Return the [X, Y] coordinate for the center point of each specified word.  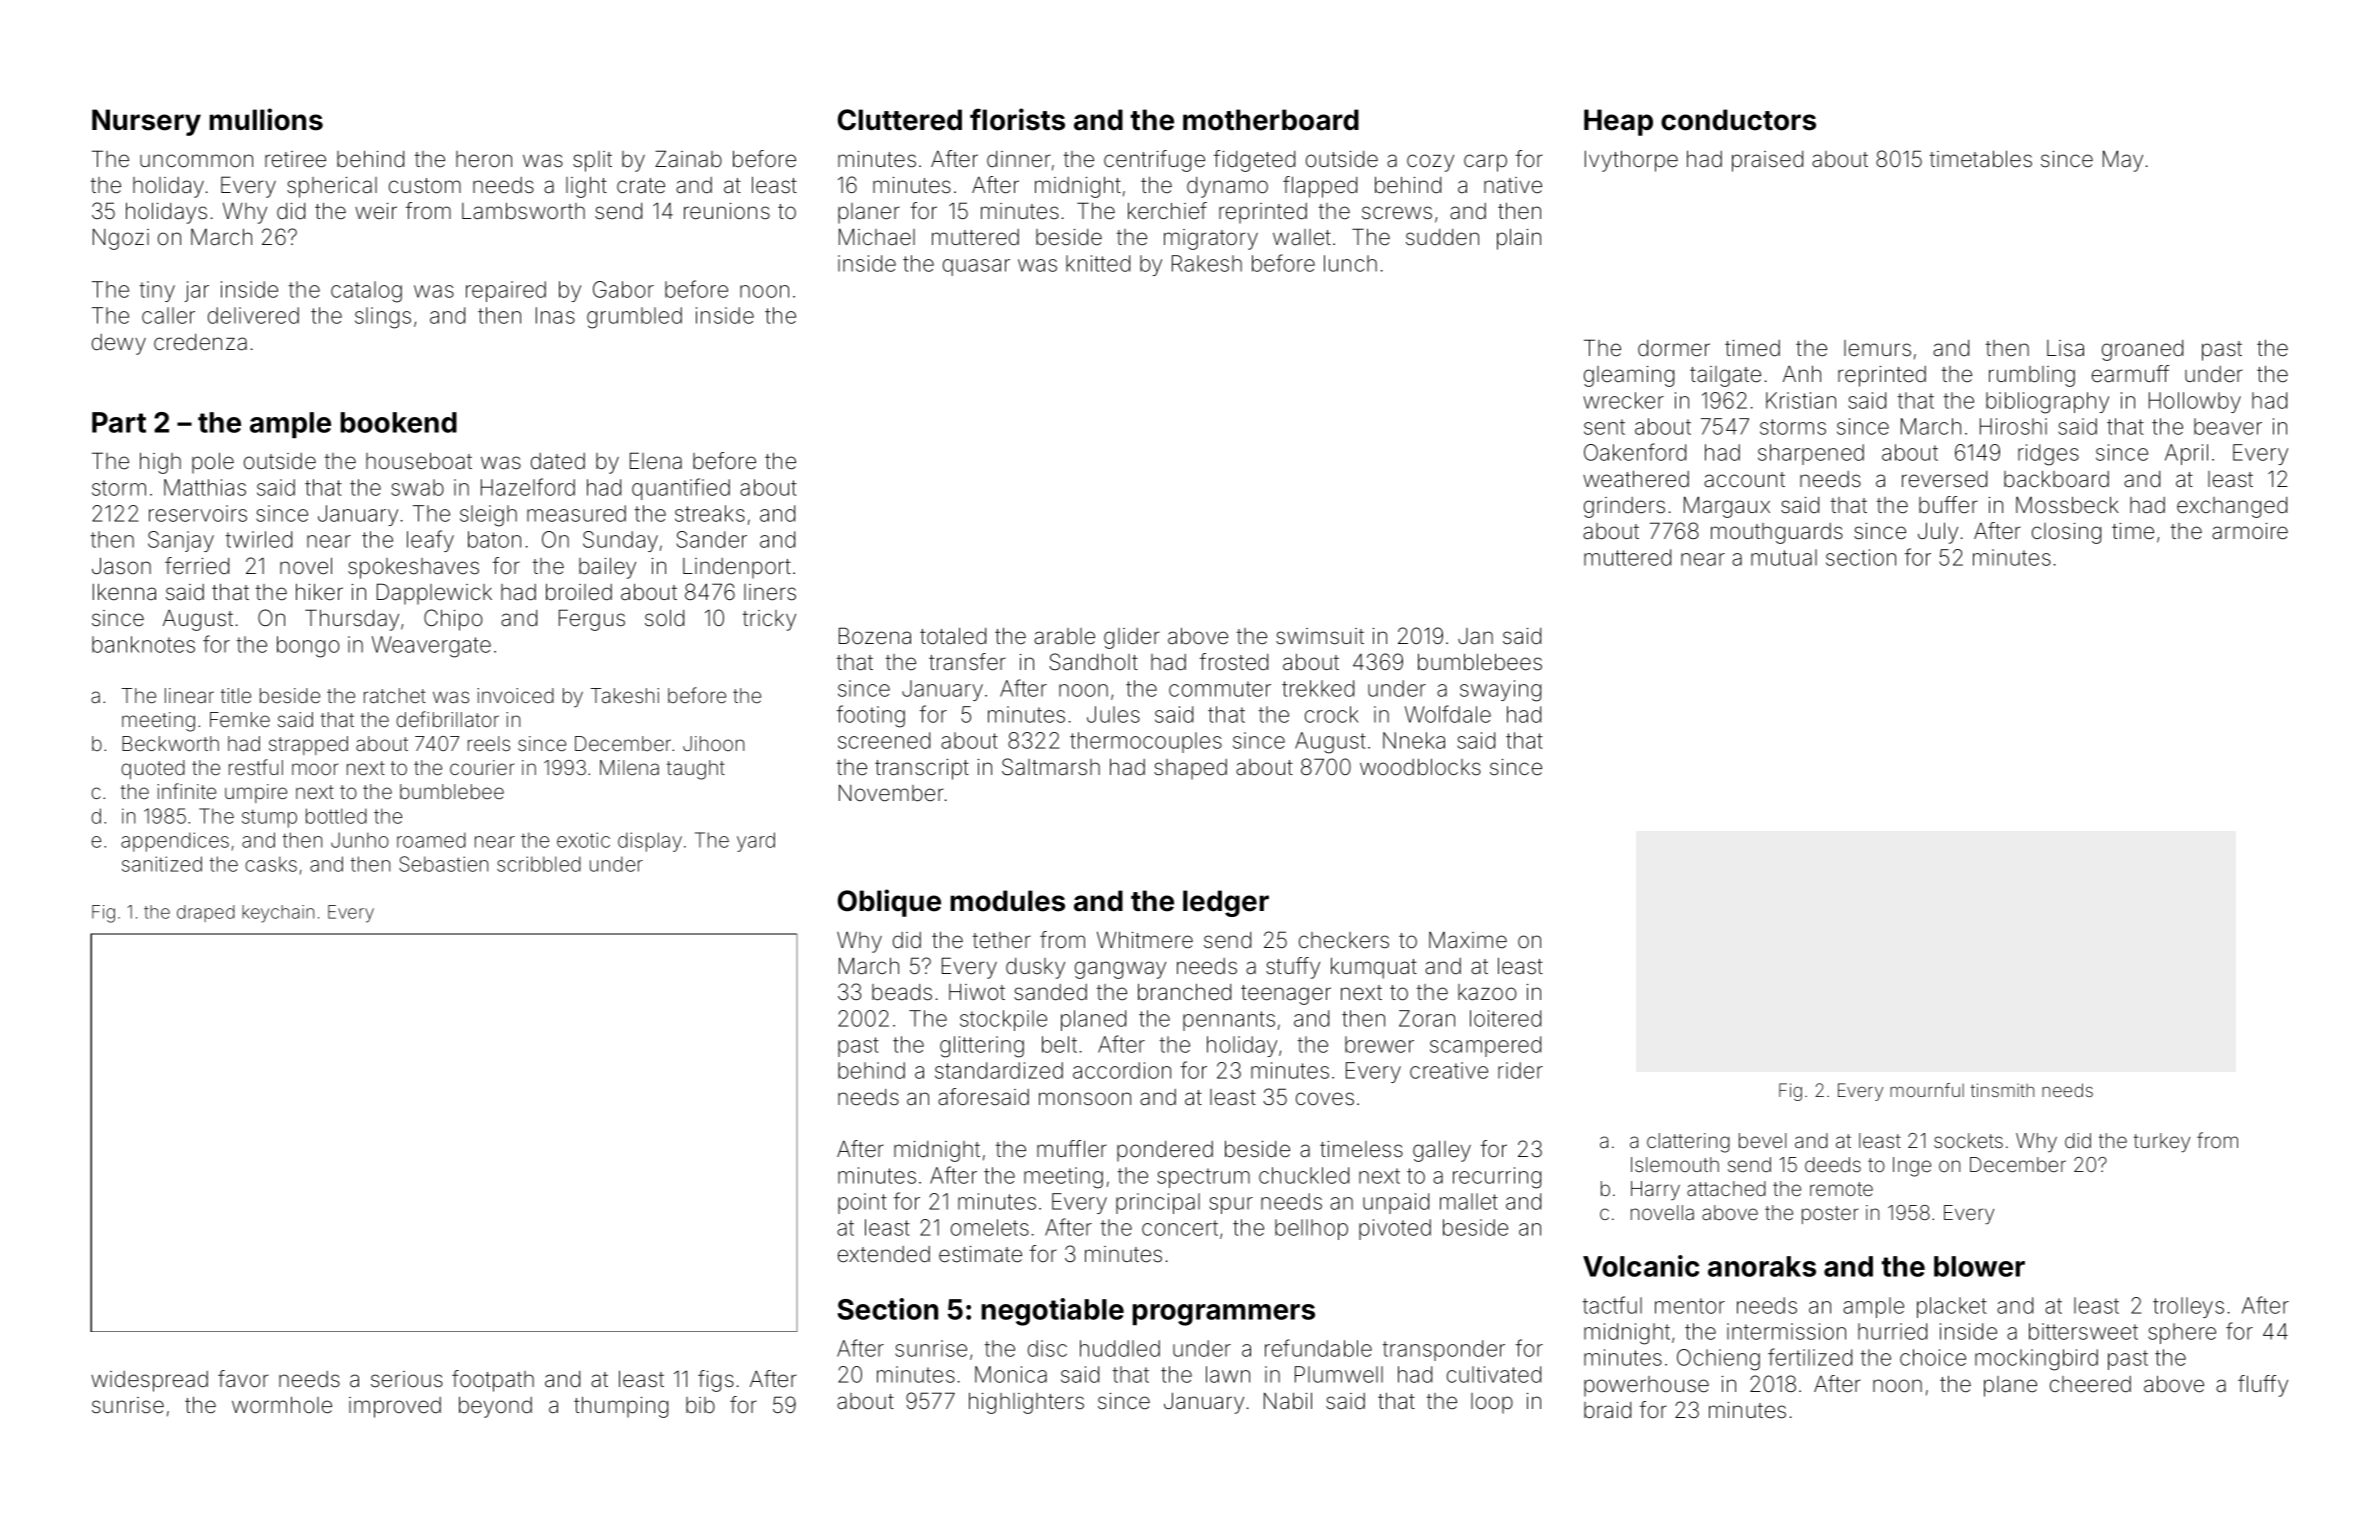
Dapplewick [434, 594]
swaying [1500, 691]
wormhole [282, 1405]
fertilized [1810, 1357]
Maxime [1468, 940]
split [592, 161]
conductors [1738, 120]
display [650, 842]
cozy [1430, 163]
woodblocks [1420, 767]
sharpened [1811, 454]
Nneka [1414, 740]
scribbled [539, 864]
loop [1492, 1403]
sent [1604, 427]
